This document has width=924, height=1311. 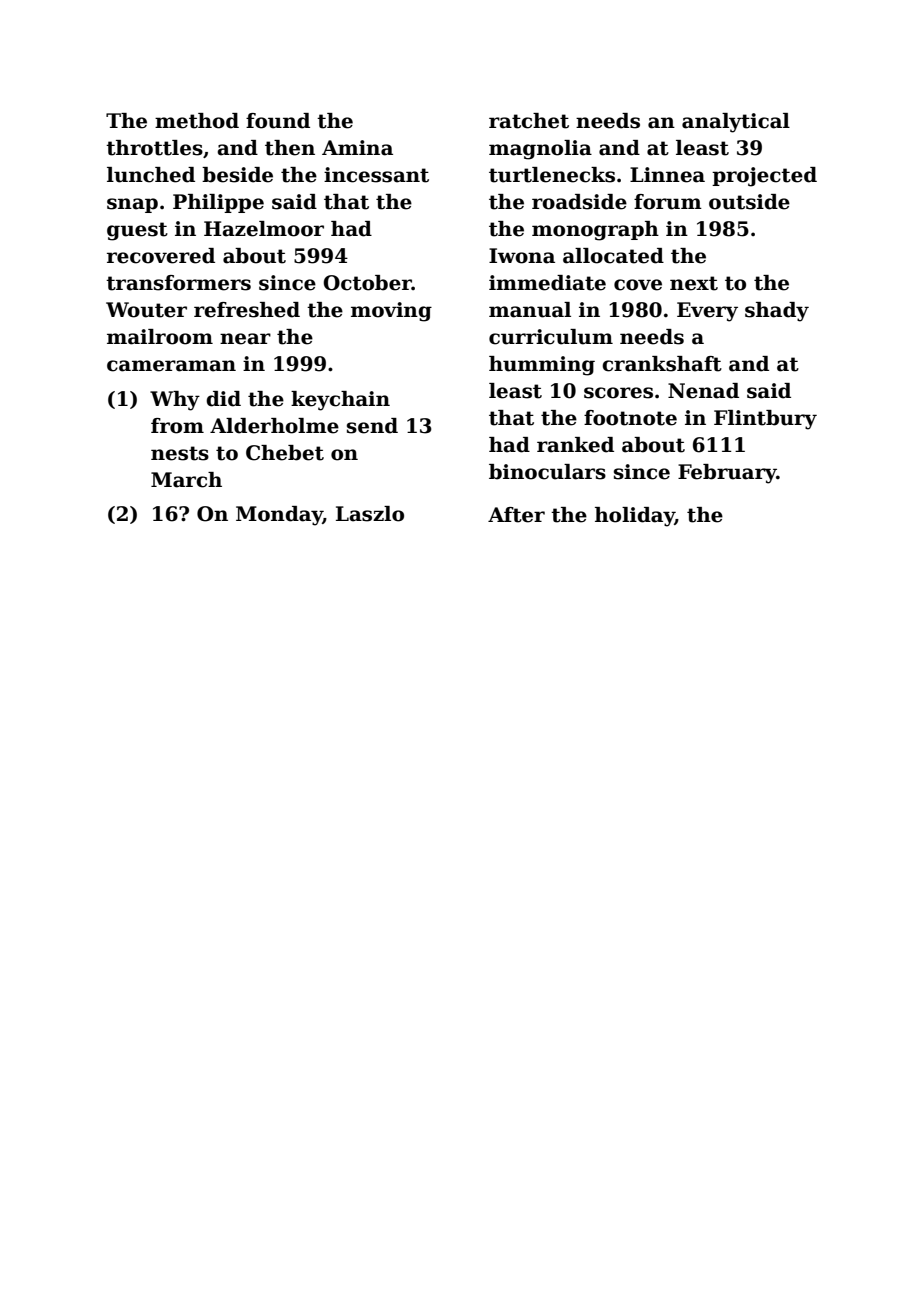 I want to click on ranked, so click(x=575, y=445).
